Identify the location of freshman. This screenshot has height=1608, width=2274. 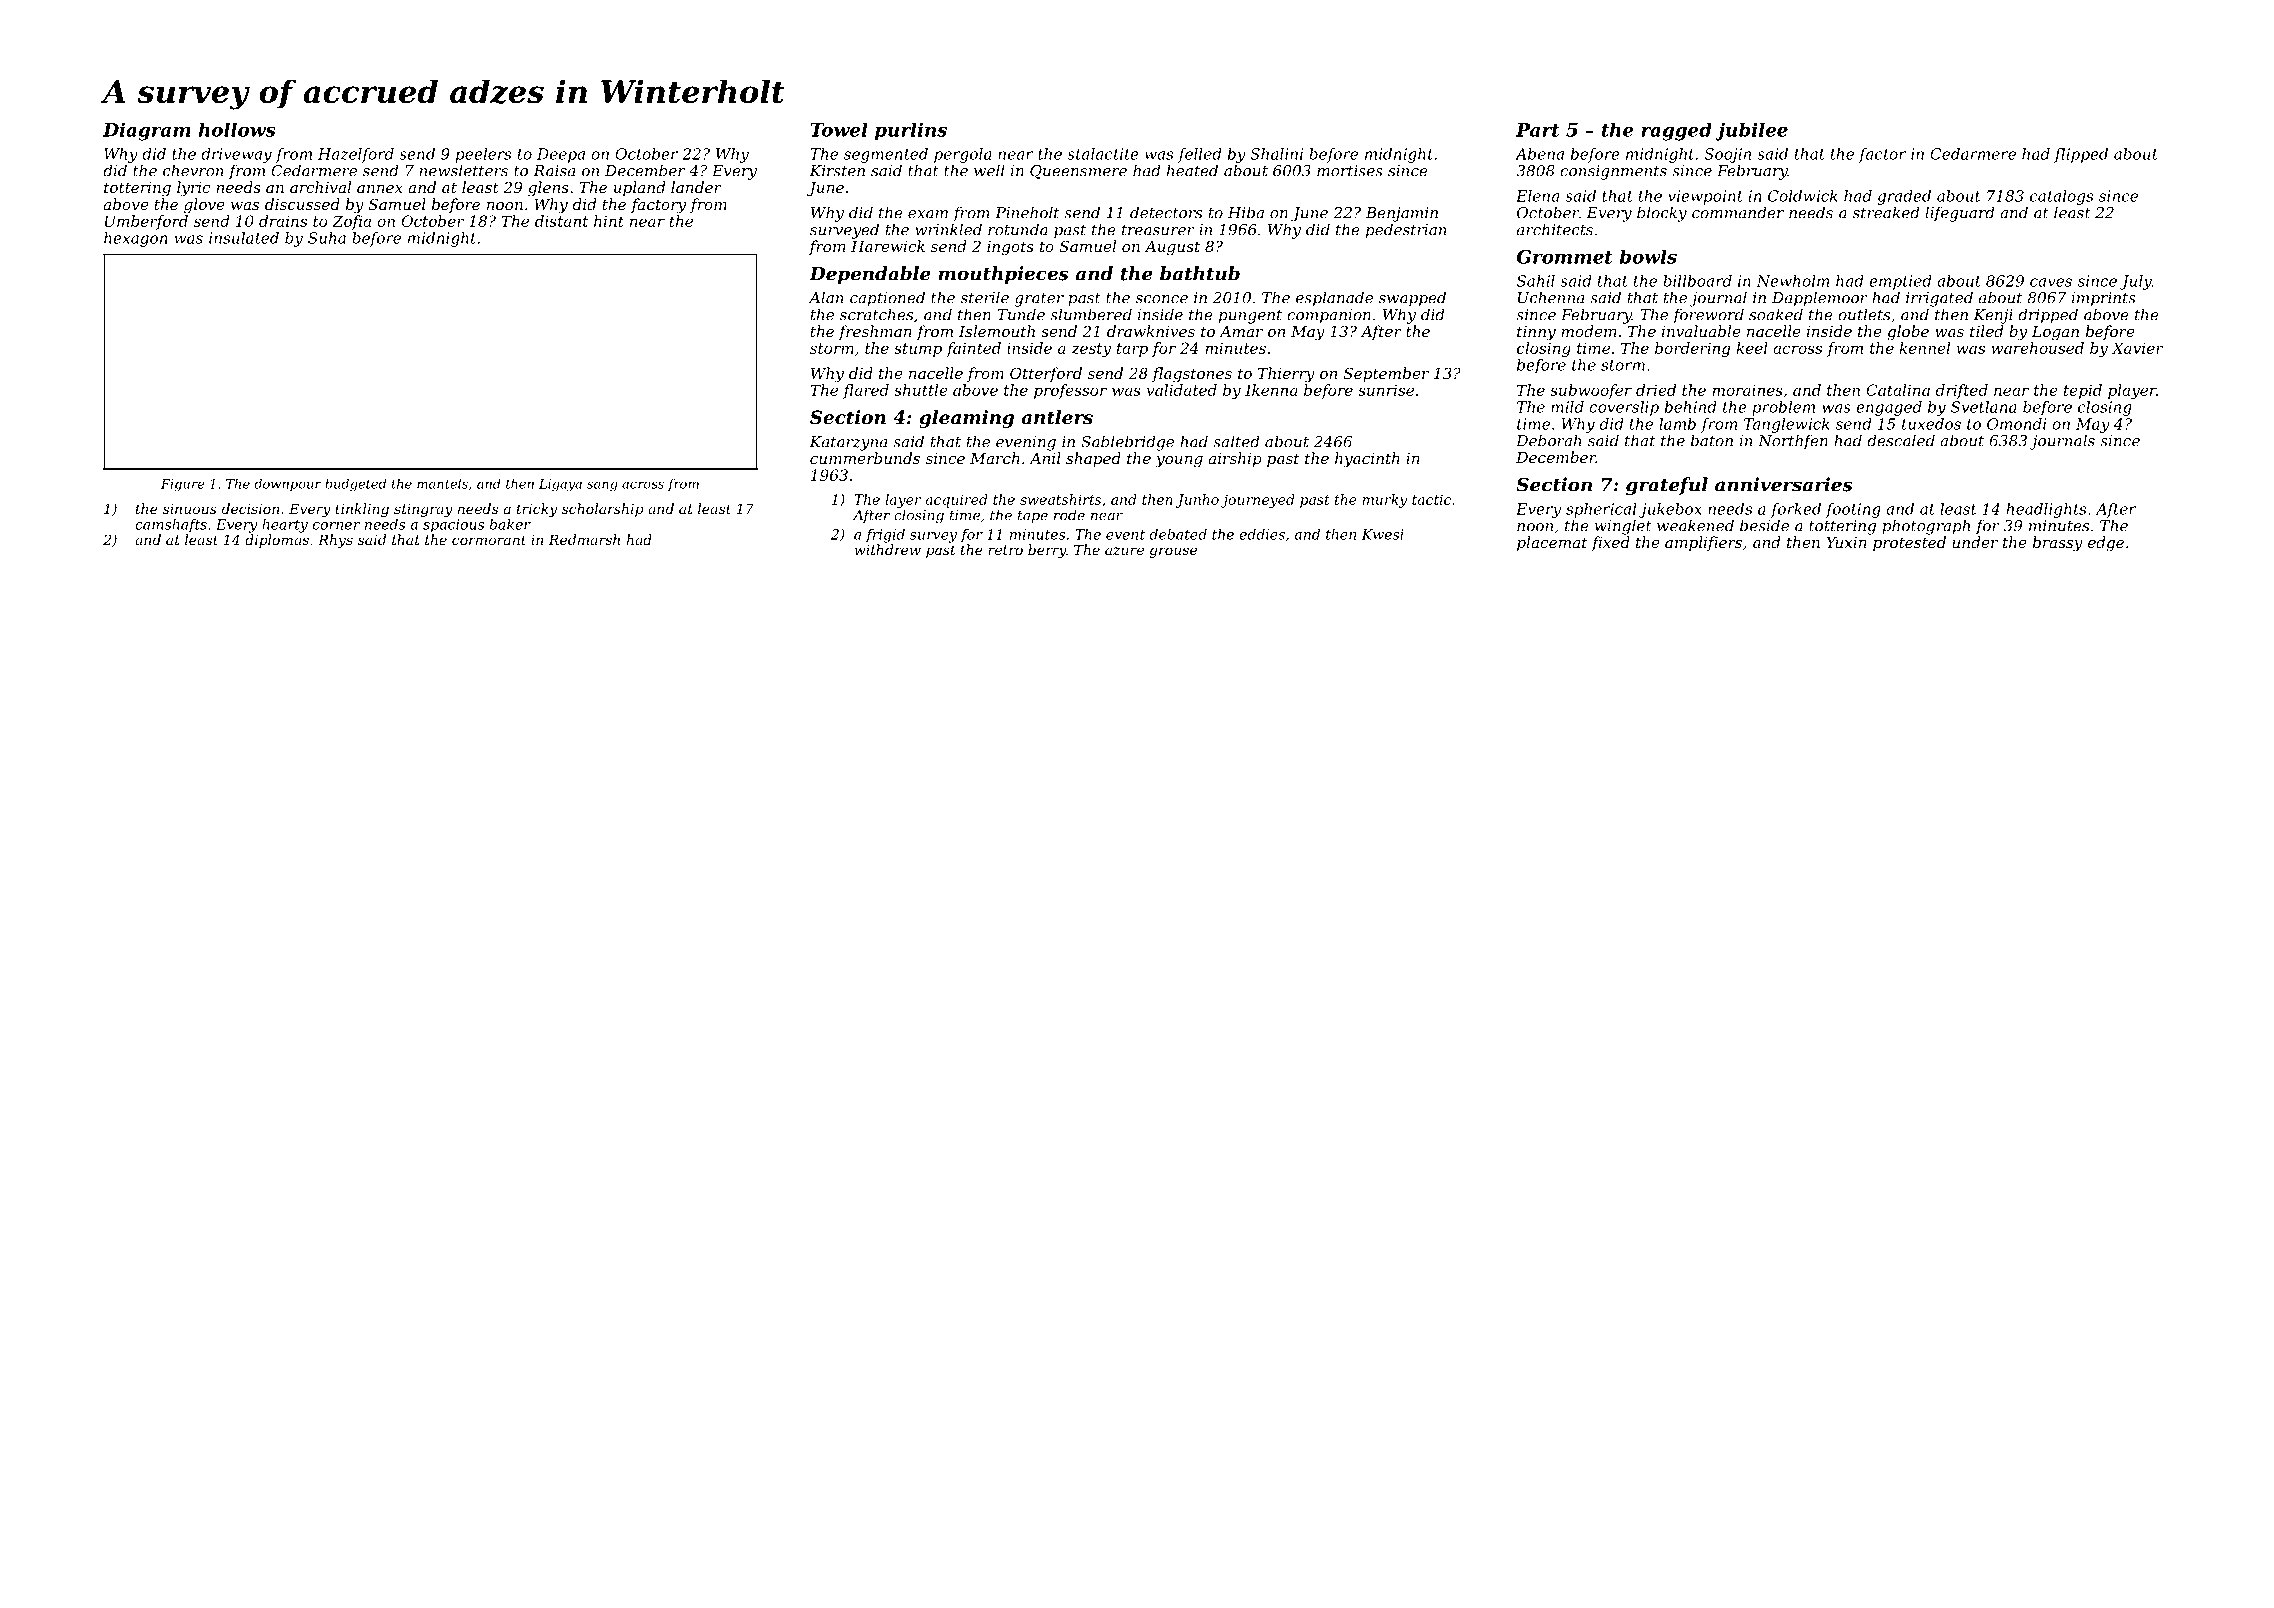
(875, 332).
